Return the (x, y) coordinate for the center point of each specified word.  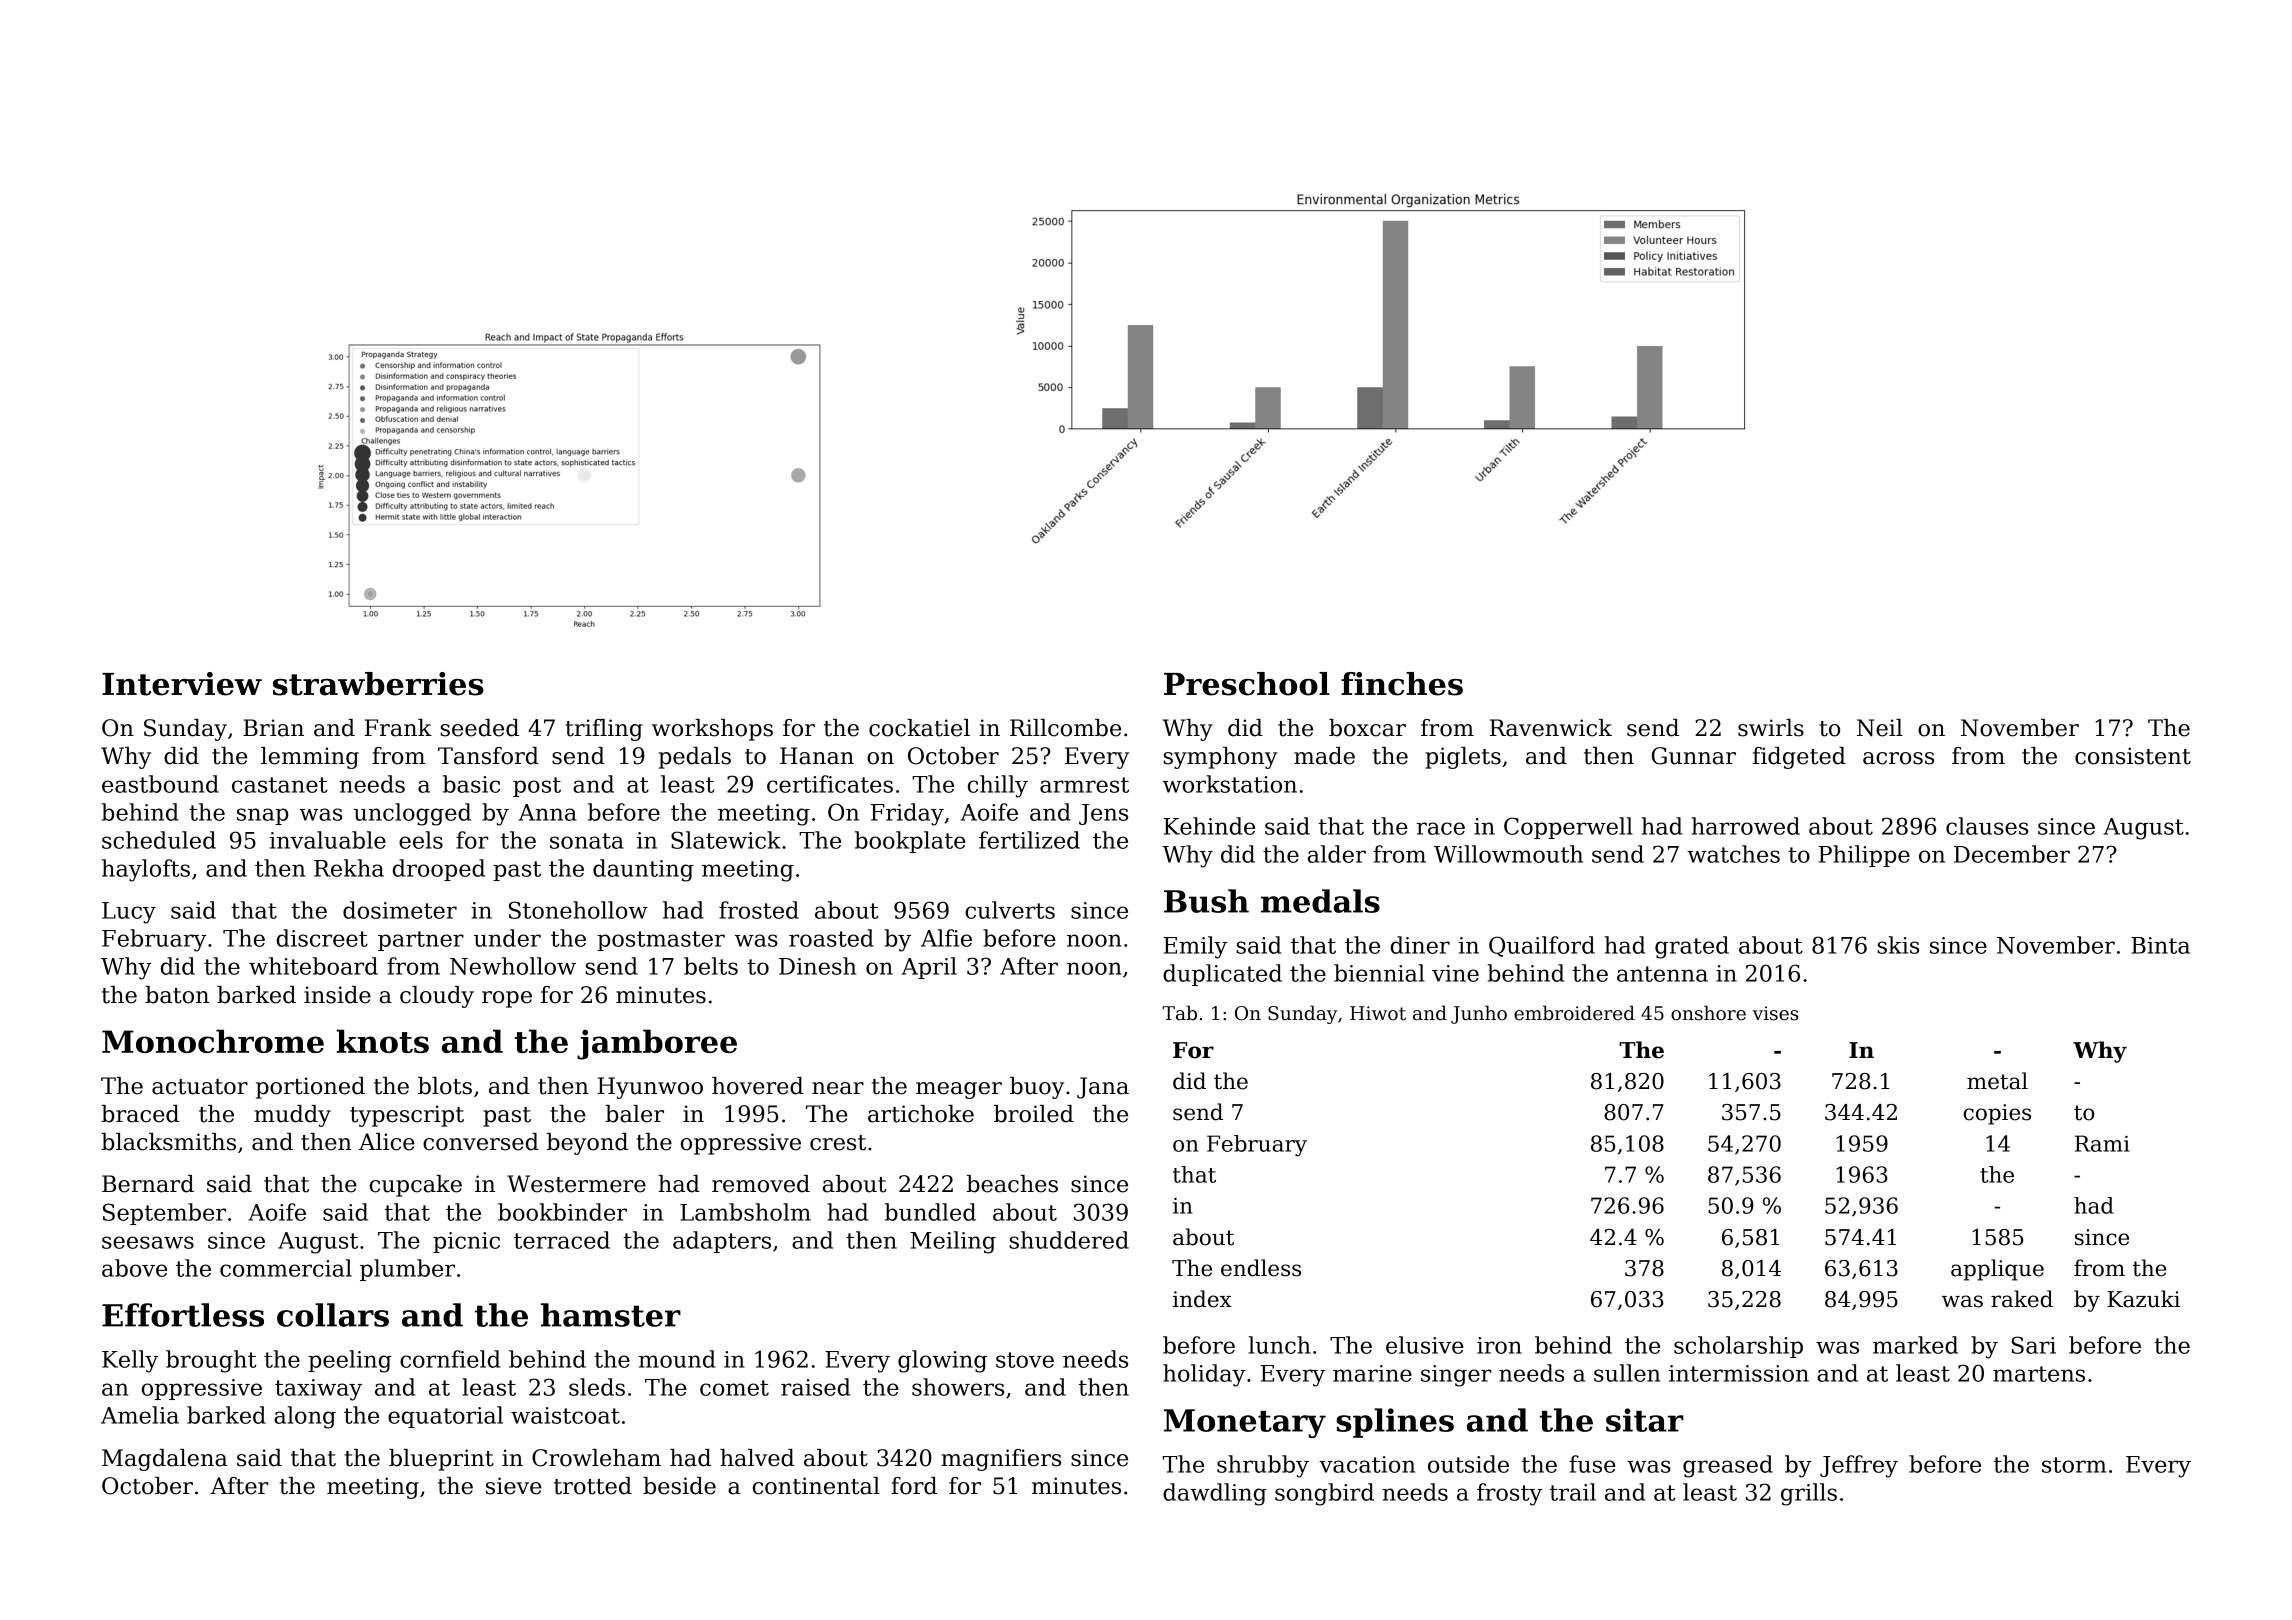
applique (1997, 1270)
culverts (1010, 910)
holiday (1204, 1375)
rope (507, 999)
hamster (611, 1315)
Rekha (349, 868)
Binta (2160, 945)
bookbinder (562, 1212)
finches (1402, 684)
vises (1776, 1013)
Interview (182, 684)
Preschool (1247, 684)
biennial (1379, 973)
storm (2074, 1465)
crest (838, 1143)
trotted (593, 1486)
